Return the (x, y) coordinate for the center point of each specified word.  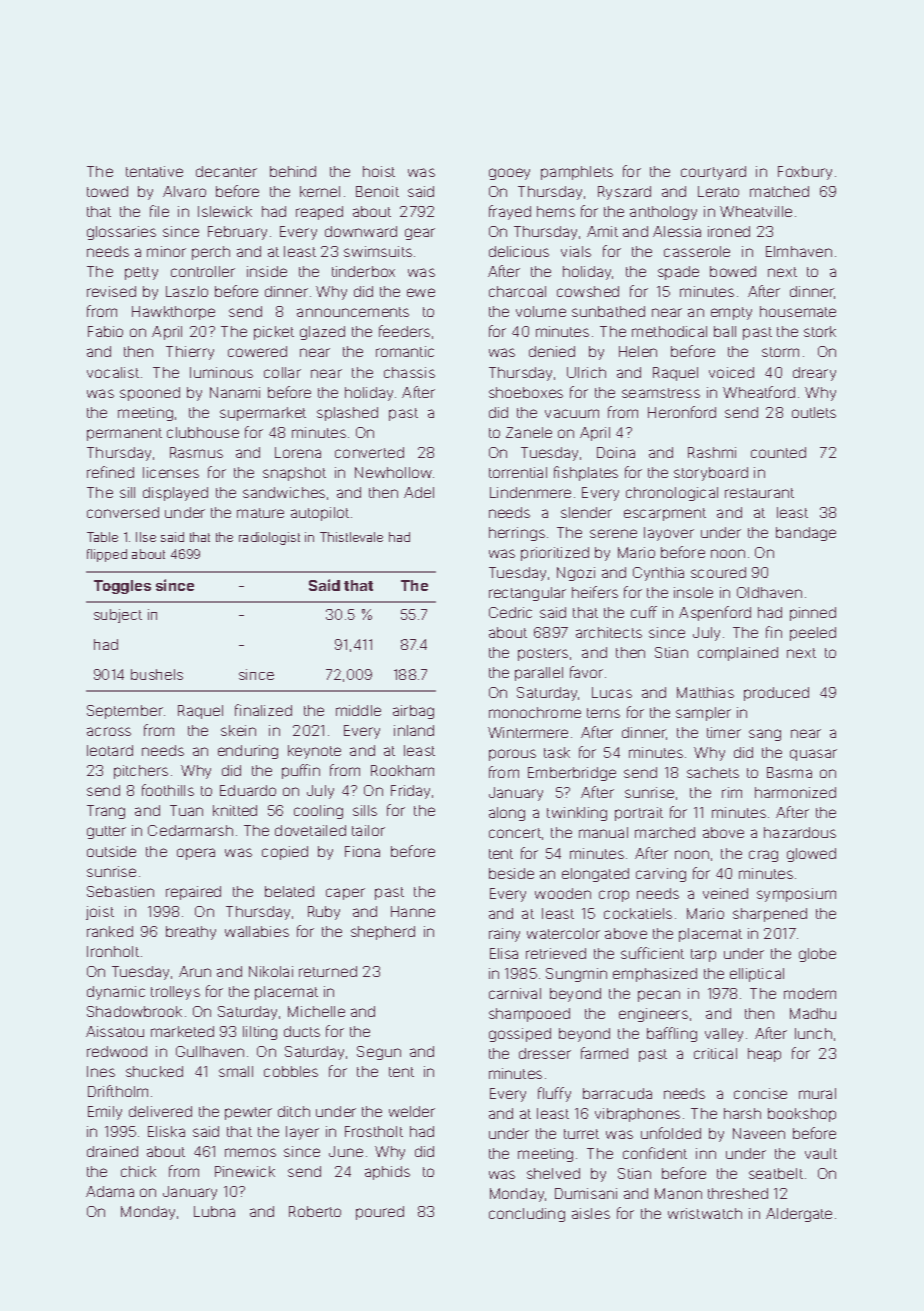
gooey (509, 174)
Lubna (214, 1211)
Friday (410, 792)
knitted (235, 810)
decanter (226, 171)
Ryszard (624, 193)
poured (380, 1213)
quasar (813, 755)
